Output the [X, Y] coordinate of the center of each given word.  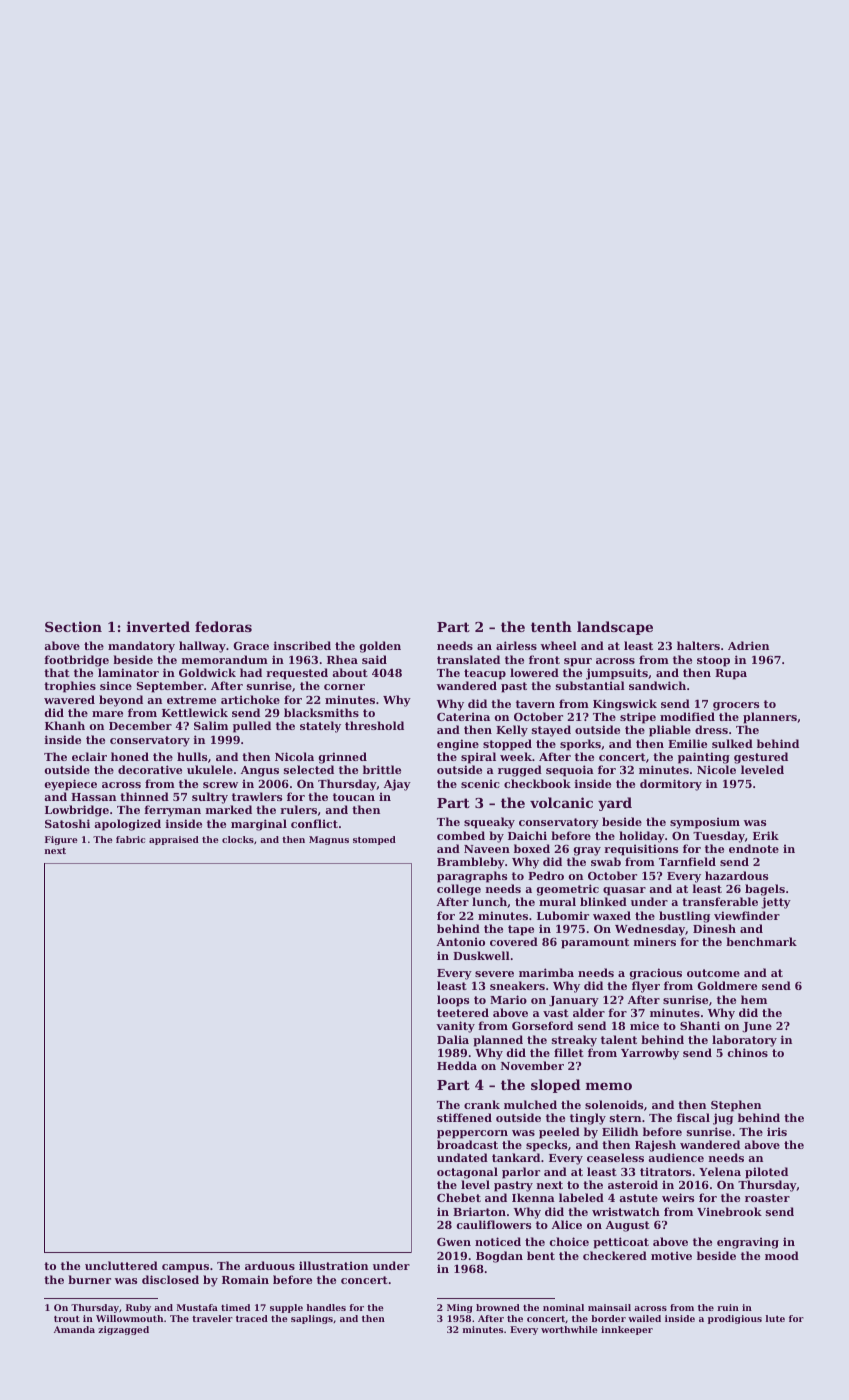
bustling [684, 917]
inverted [158, 626]
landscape [615, 628]
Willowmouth [129, 1318]
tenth [551, 626]
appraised [174, 840]
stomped [374, 840]
